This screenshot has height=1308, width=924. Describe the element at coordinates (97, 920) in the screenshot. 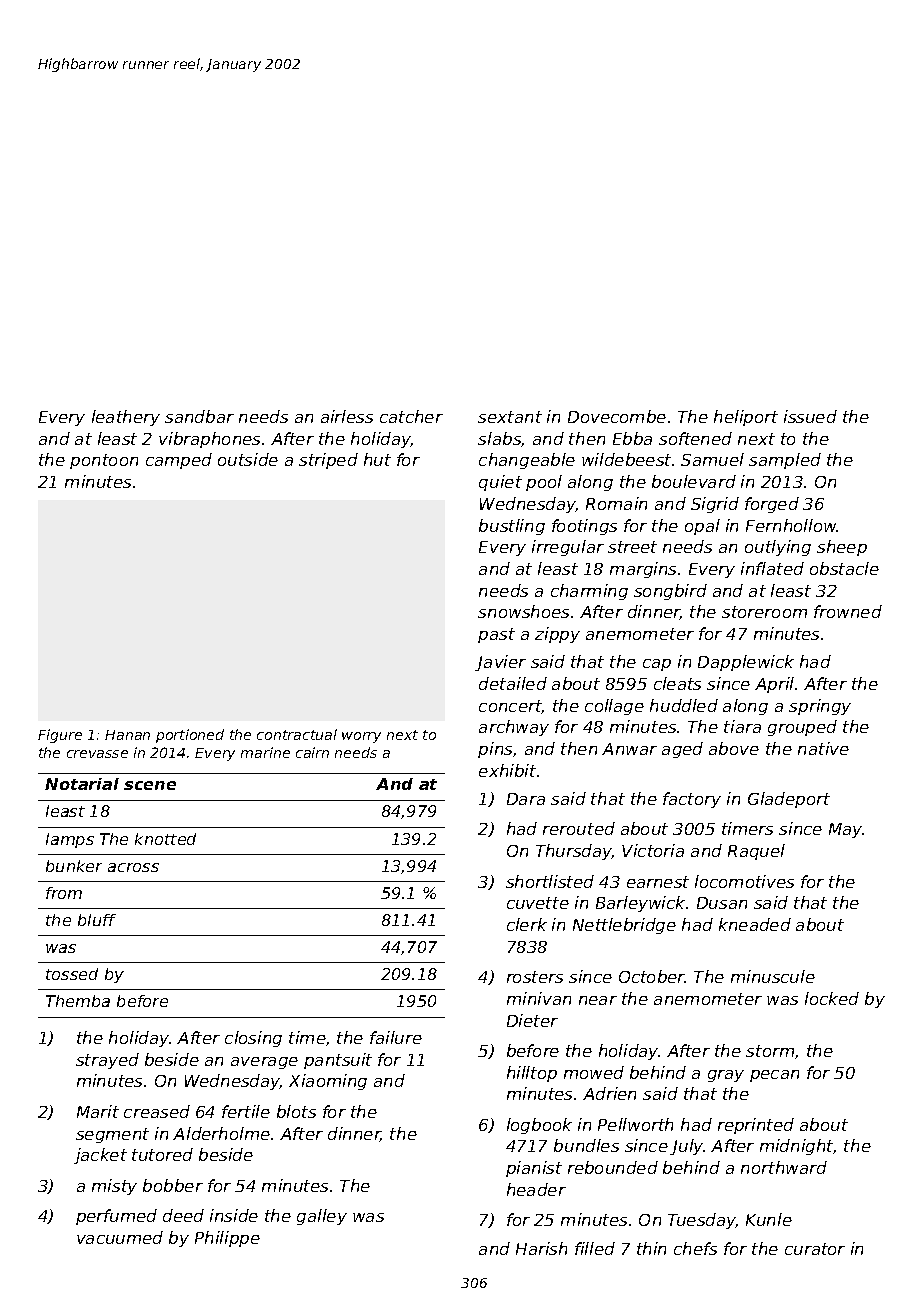

I see `bluff` at that location.
